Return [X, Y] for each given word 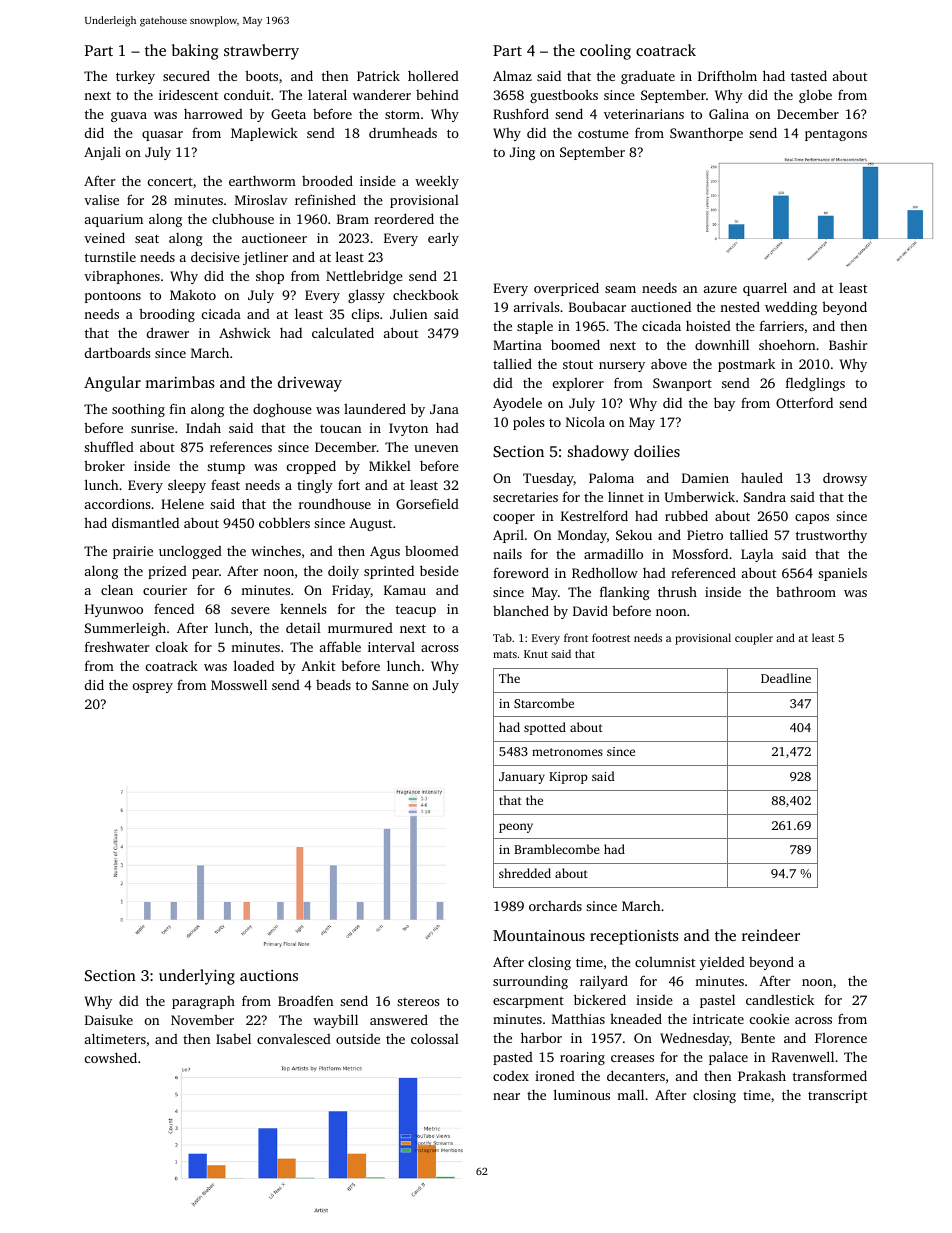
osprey [153, 688]
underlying [197, 977]
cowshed [111, 1057]
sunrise [152, 428]
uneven [436, 448]
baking [195, 52]
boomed [575, 344]
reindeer [771, 935]
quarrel [765, 289]
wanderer [382, 94]
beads [333, 685]
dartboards [117, 352]
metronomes [567, 752]
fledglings [815, 384]
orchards [555, 906]
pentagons [836, 135]
